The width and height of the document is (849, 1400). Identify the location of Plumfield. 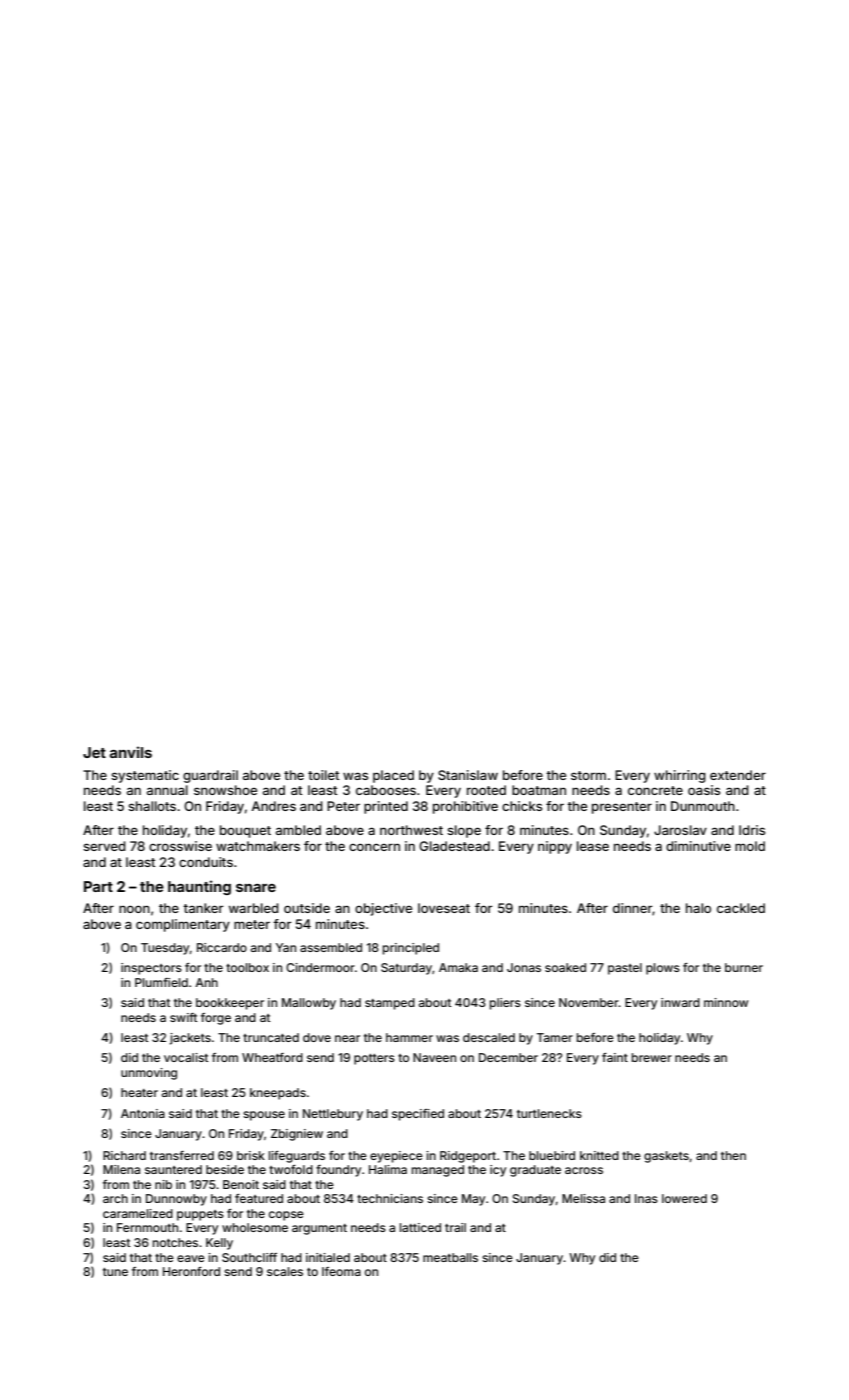
(161, 982).
